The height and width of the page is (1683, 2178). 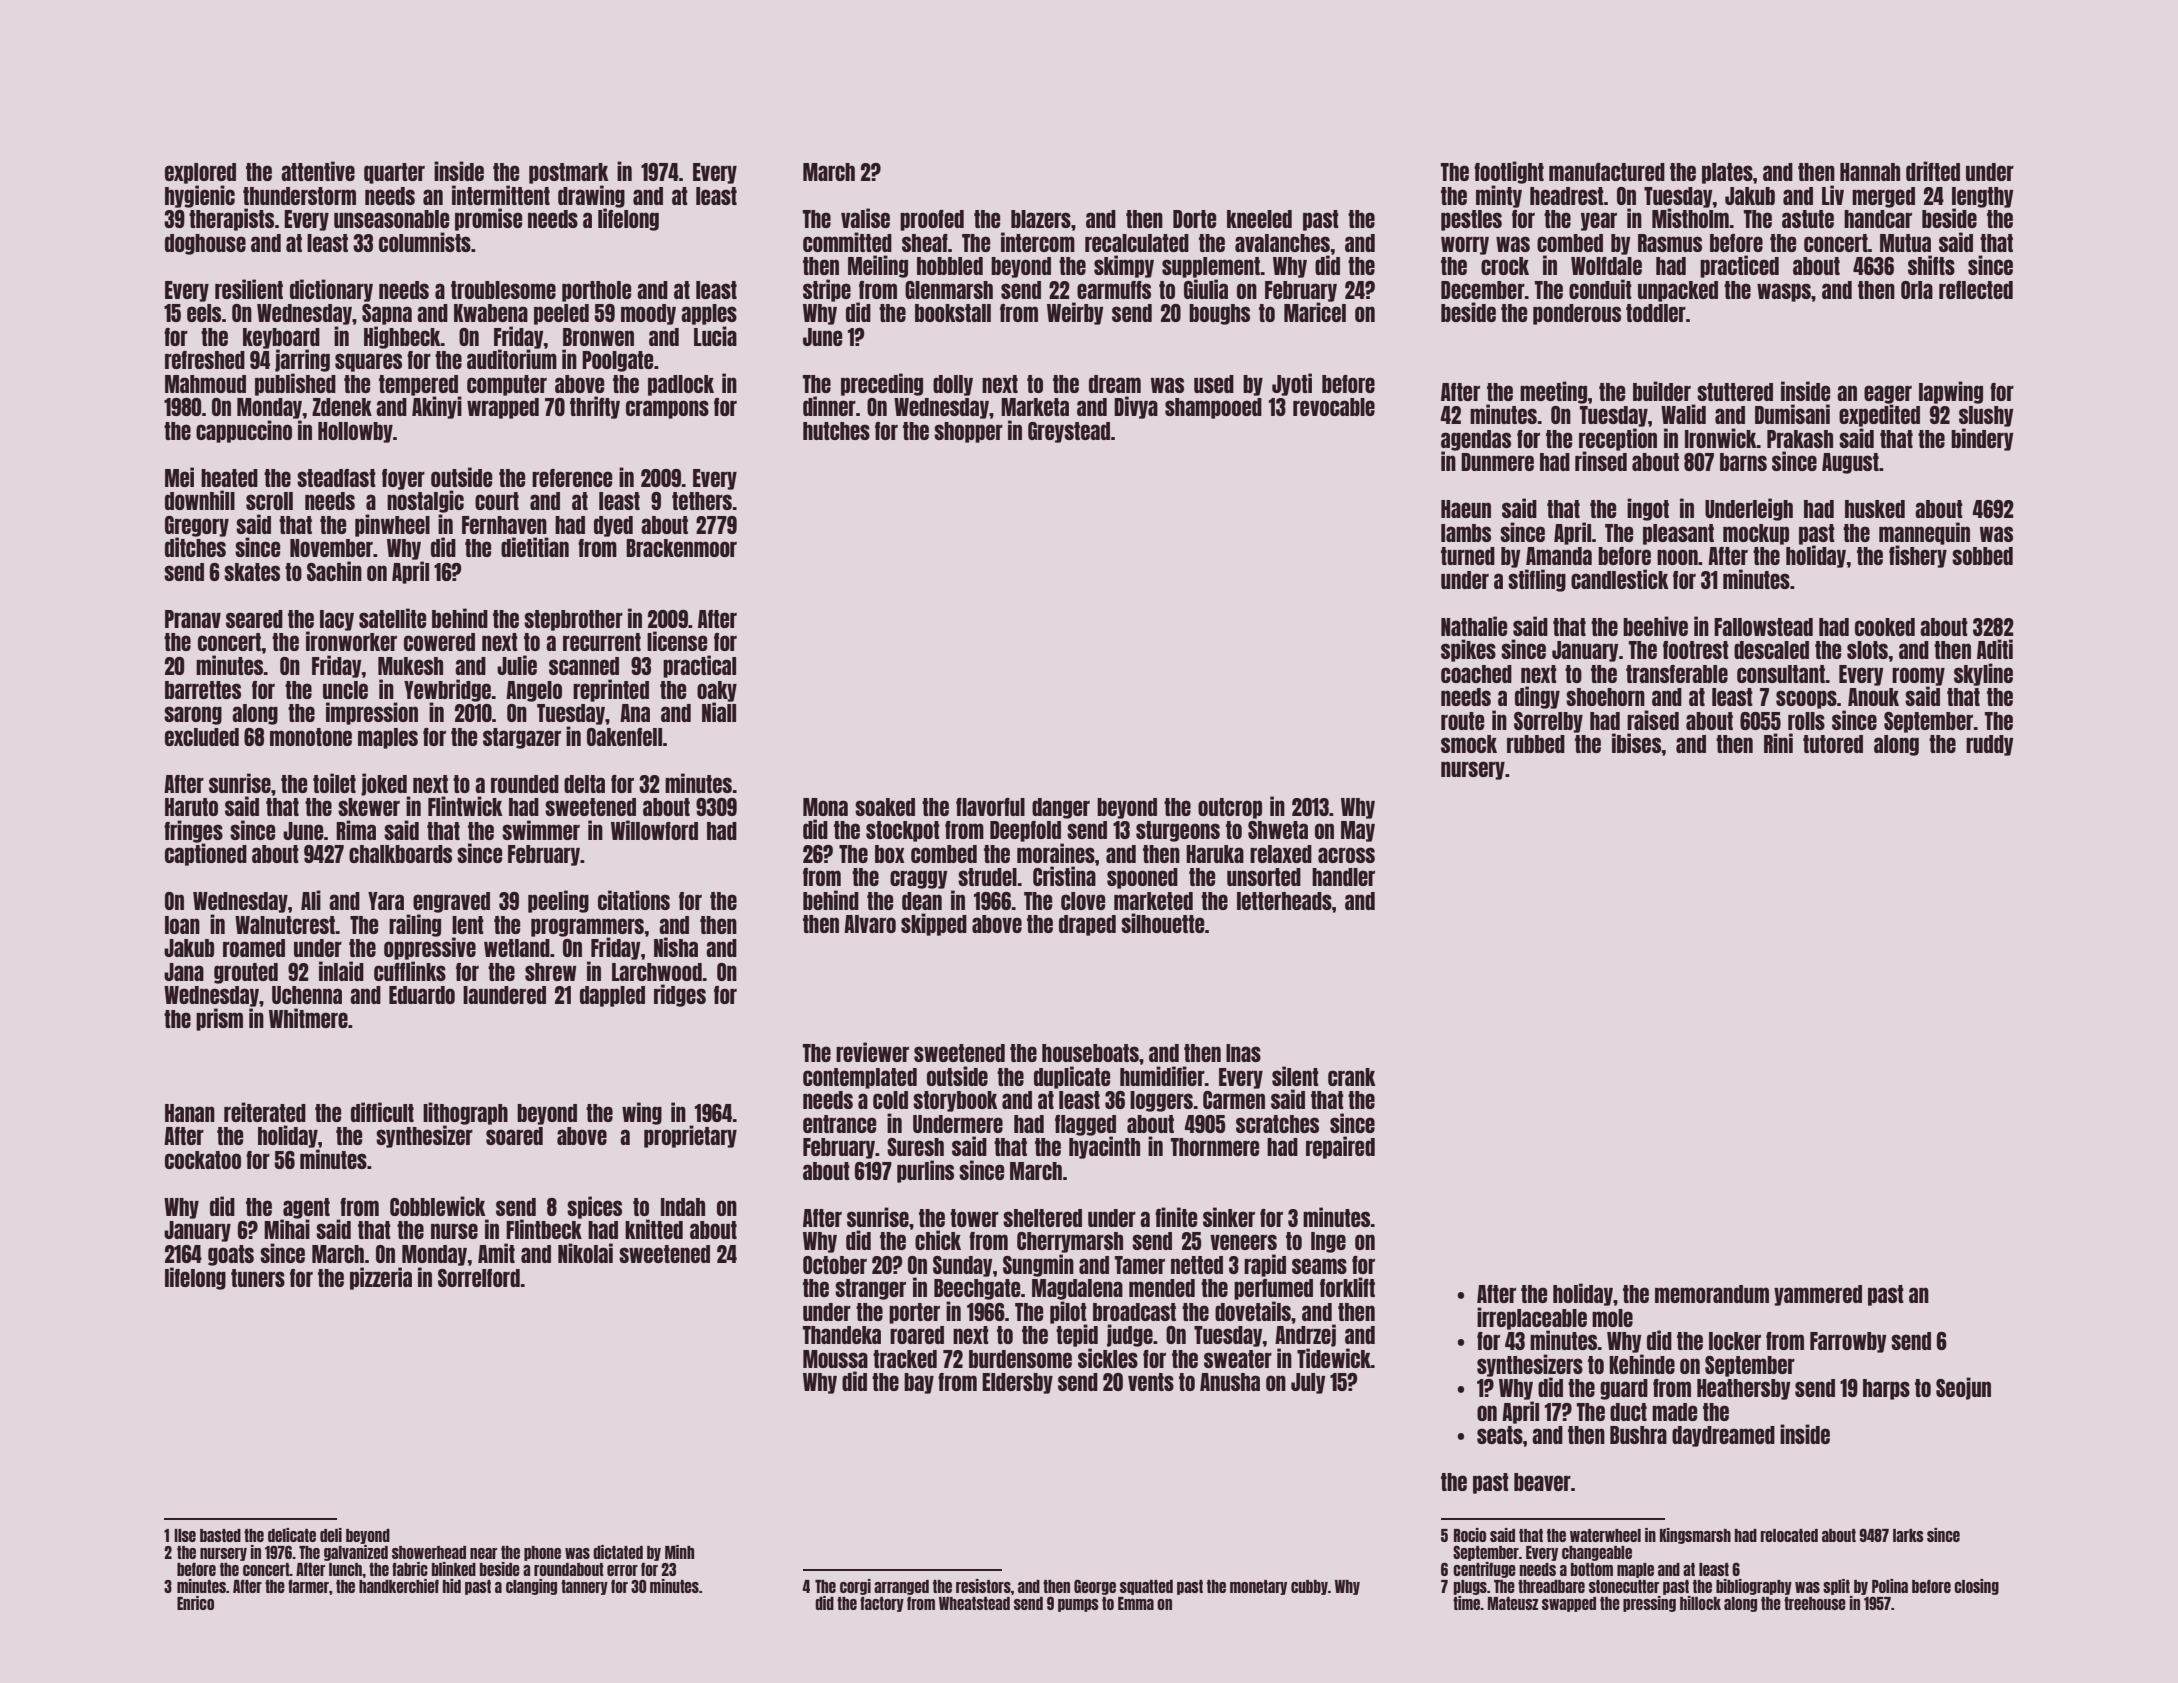 I want to click on October, so click(x=835, y=1265).
